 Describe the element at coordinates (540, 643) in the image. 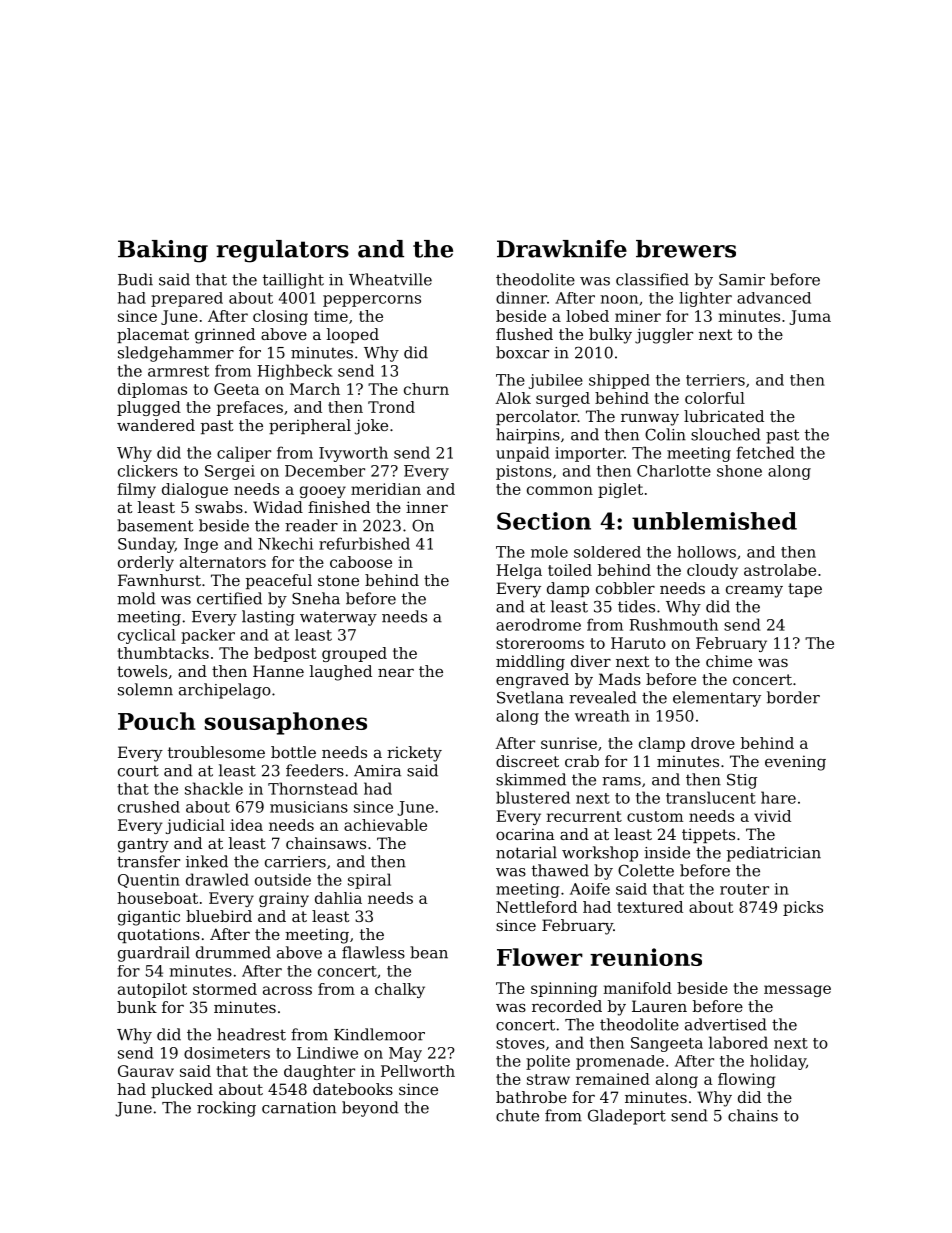

I see `storerooms` at that location.
